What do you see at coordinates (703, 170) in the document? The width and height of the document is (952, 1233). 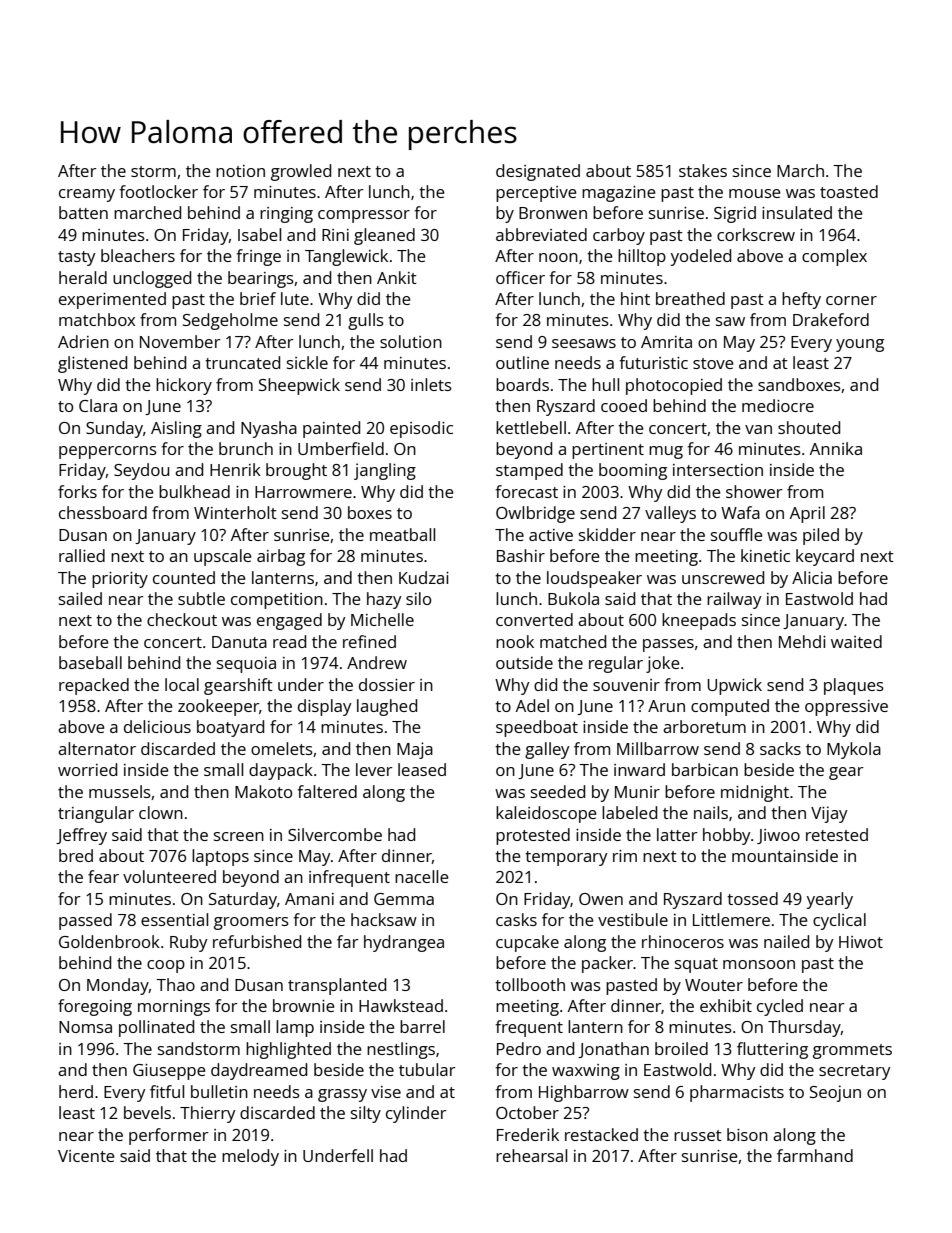 I see `stakes` at bounding box center [703, 170].
